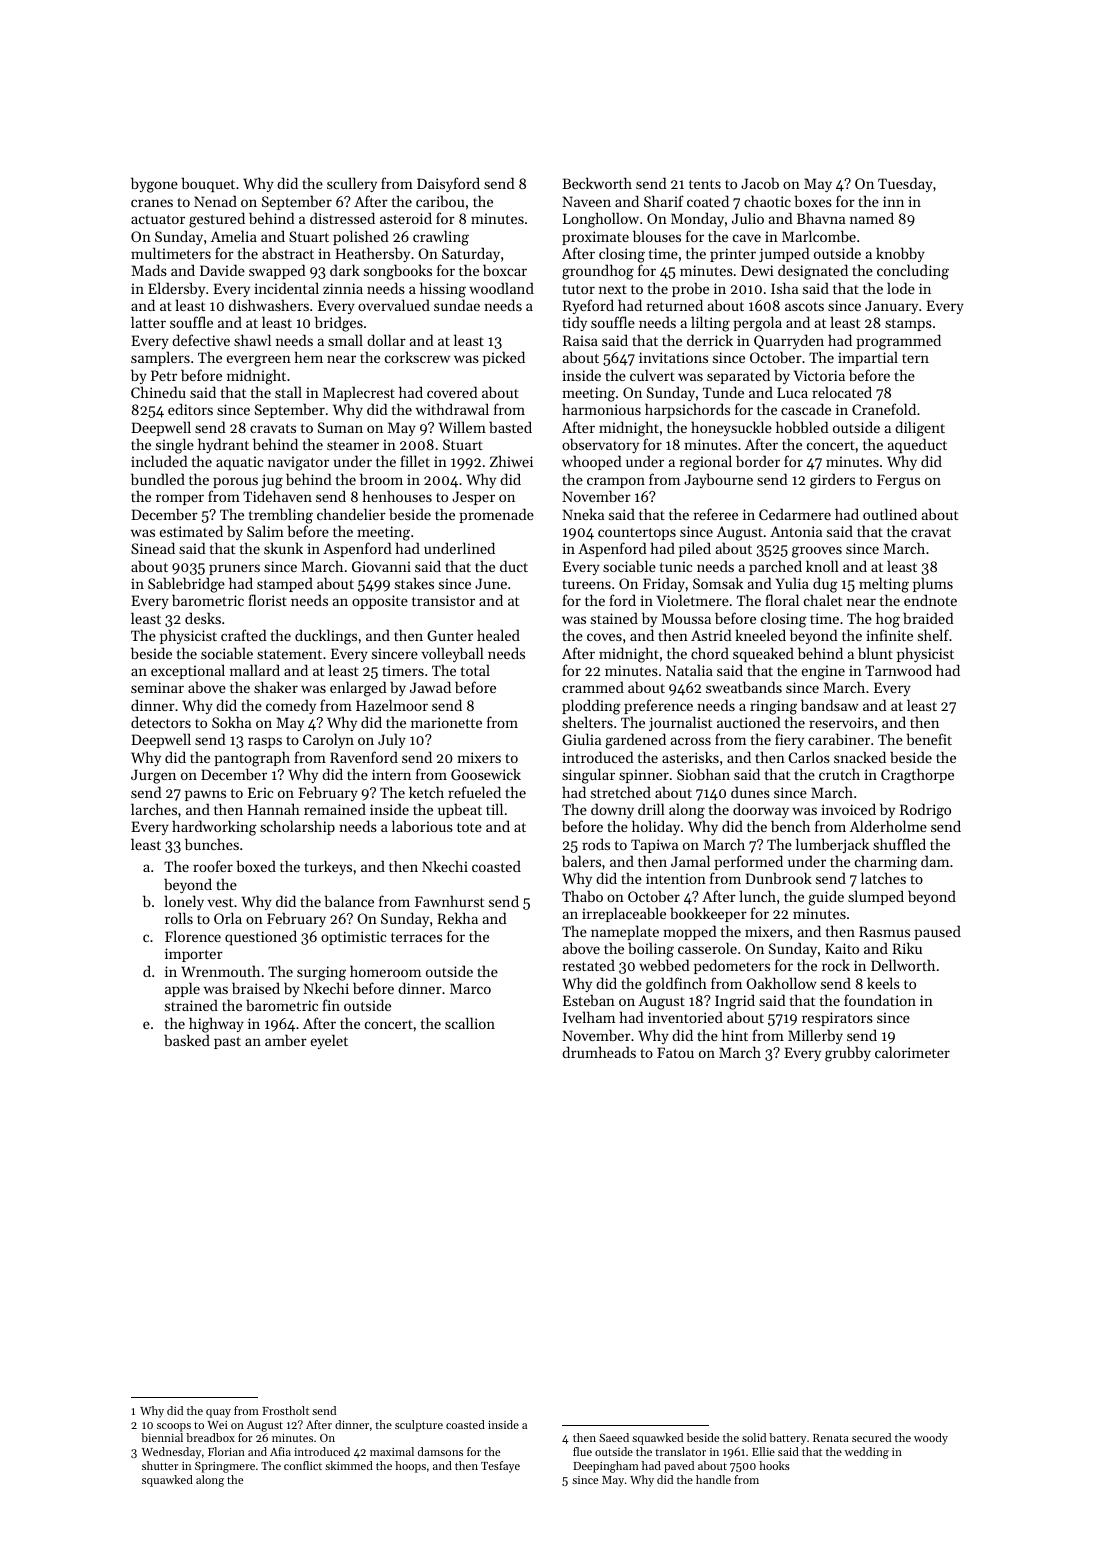  Describe the element at coordinates (597, 183) in the screenshot. I see `Beckworth` at that location.
